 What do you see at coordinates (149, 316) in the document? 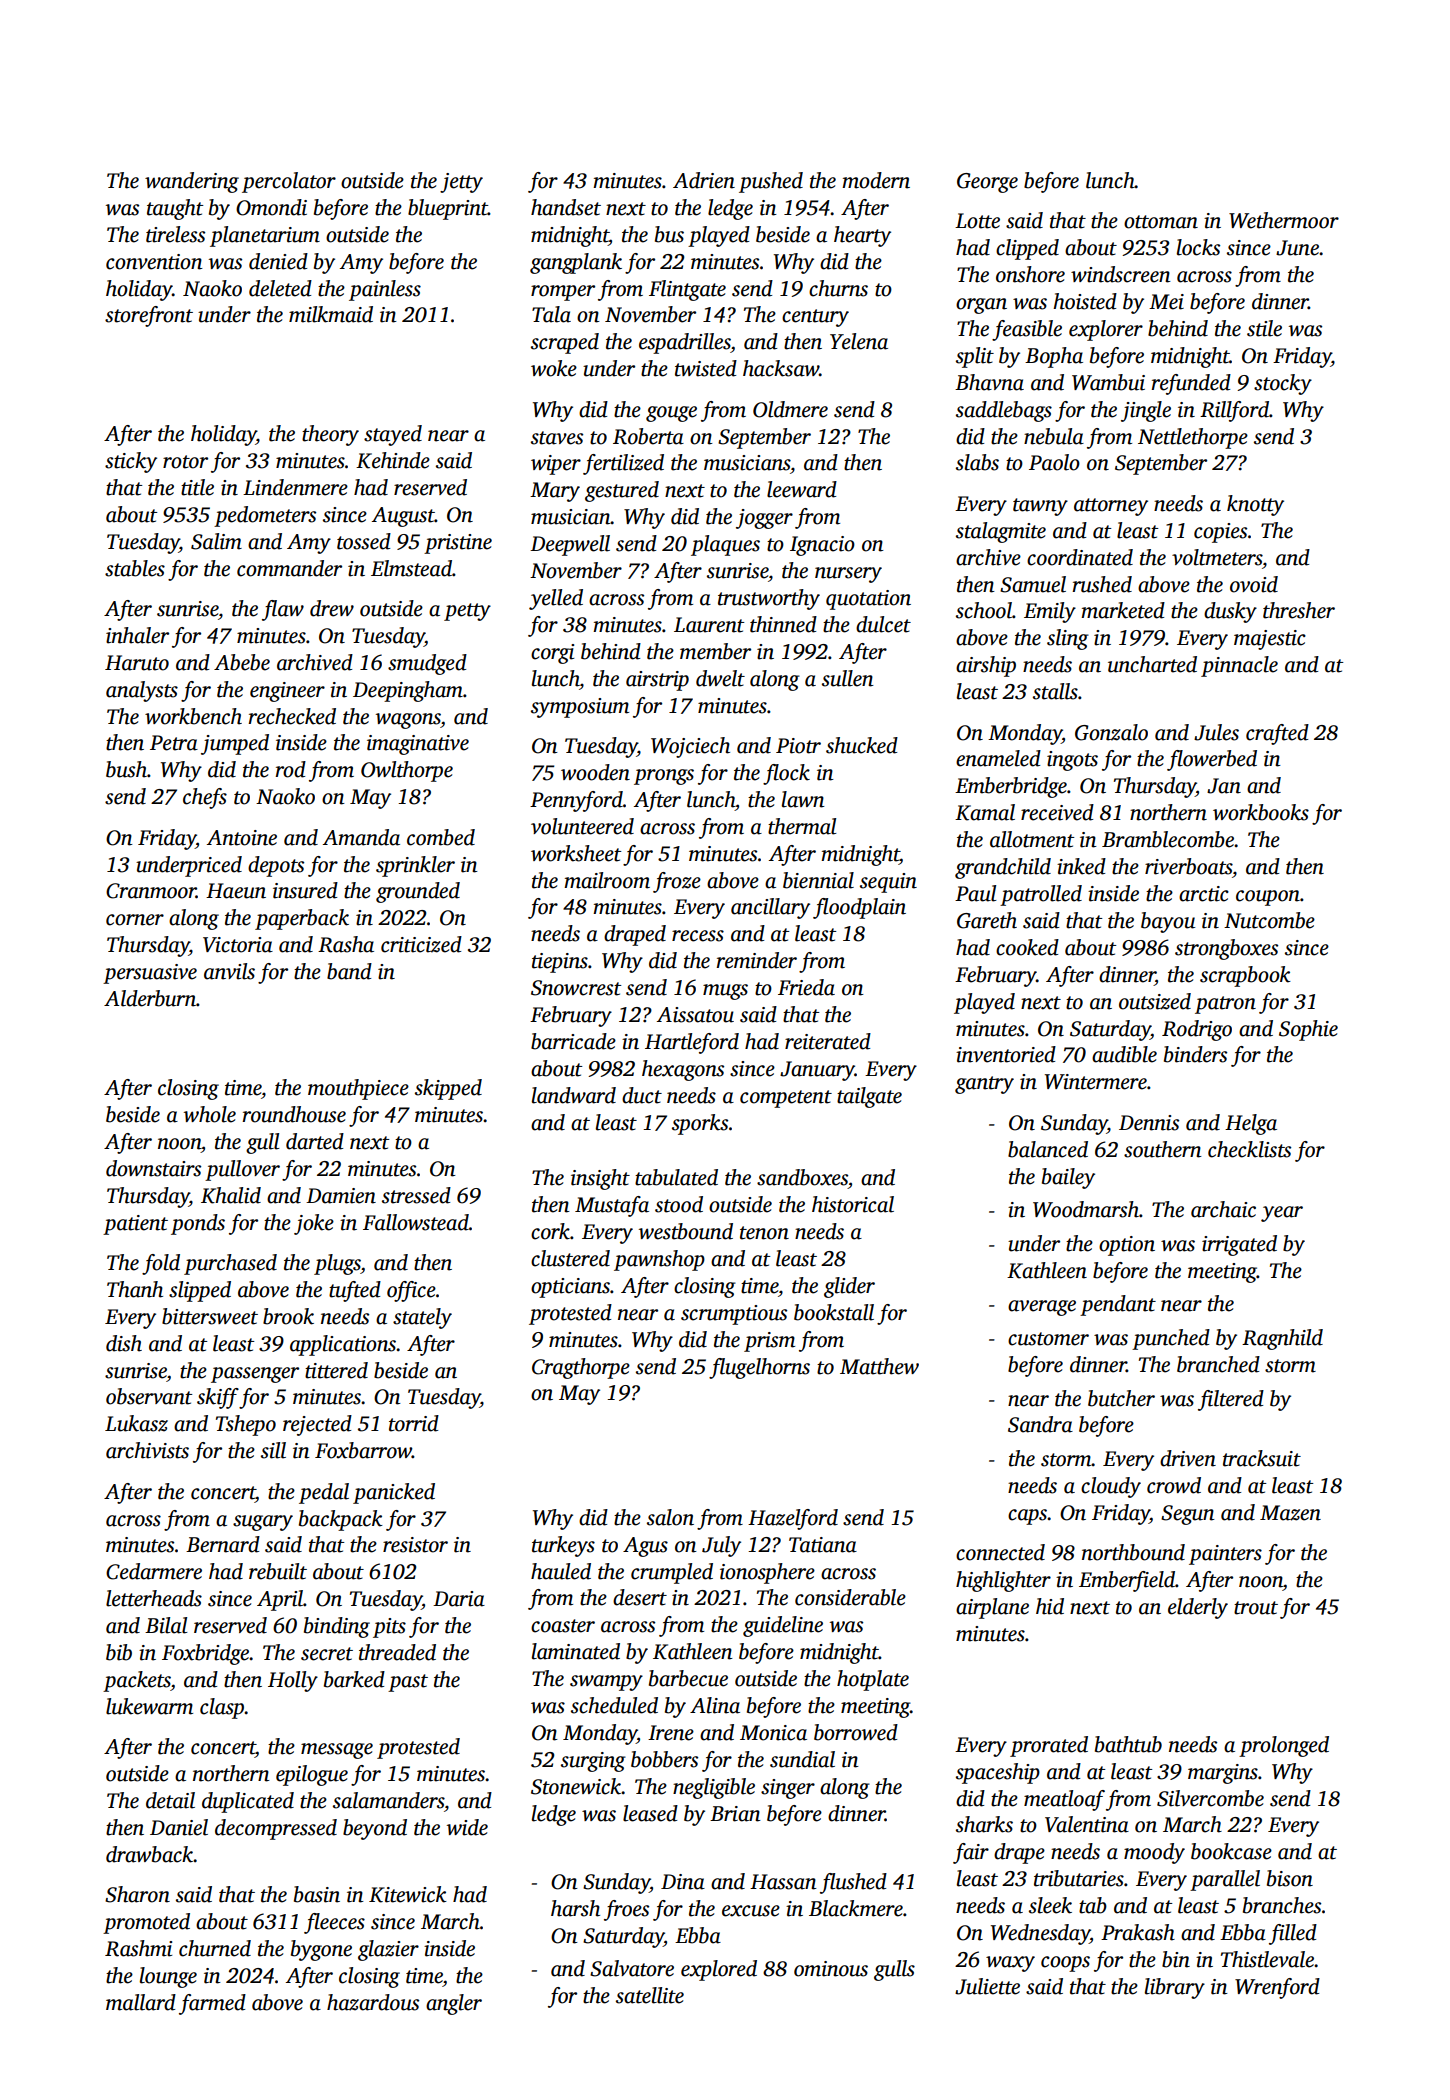
I see `storefront` at bounding box center [149, 316].
